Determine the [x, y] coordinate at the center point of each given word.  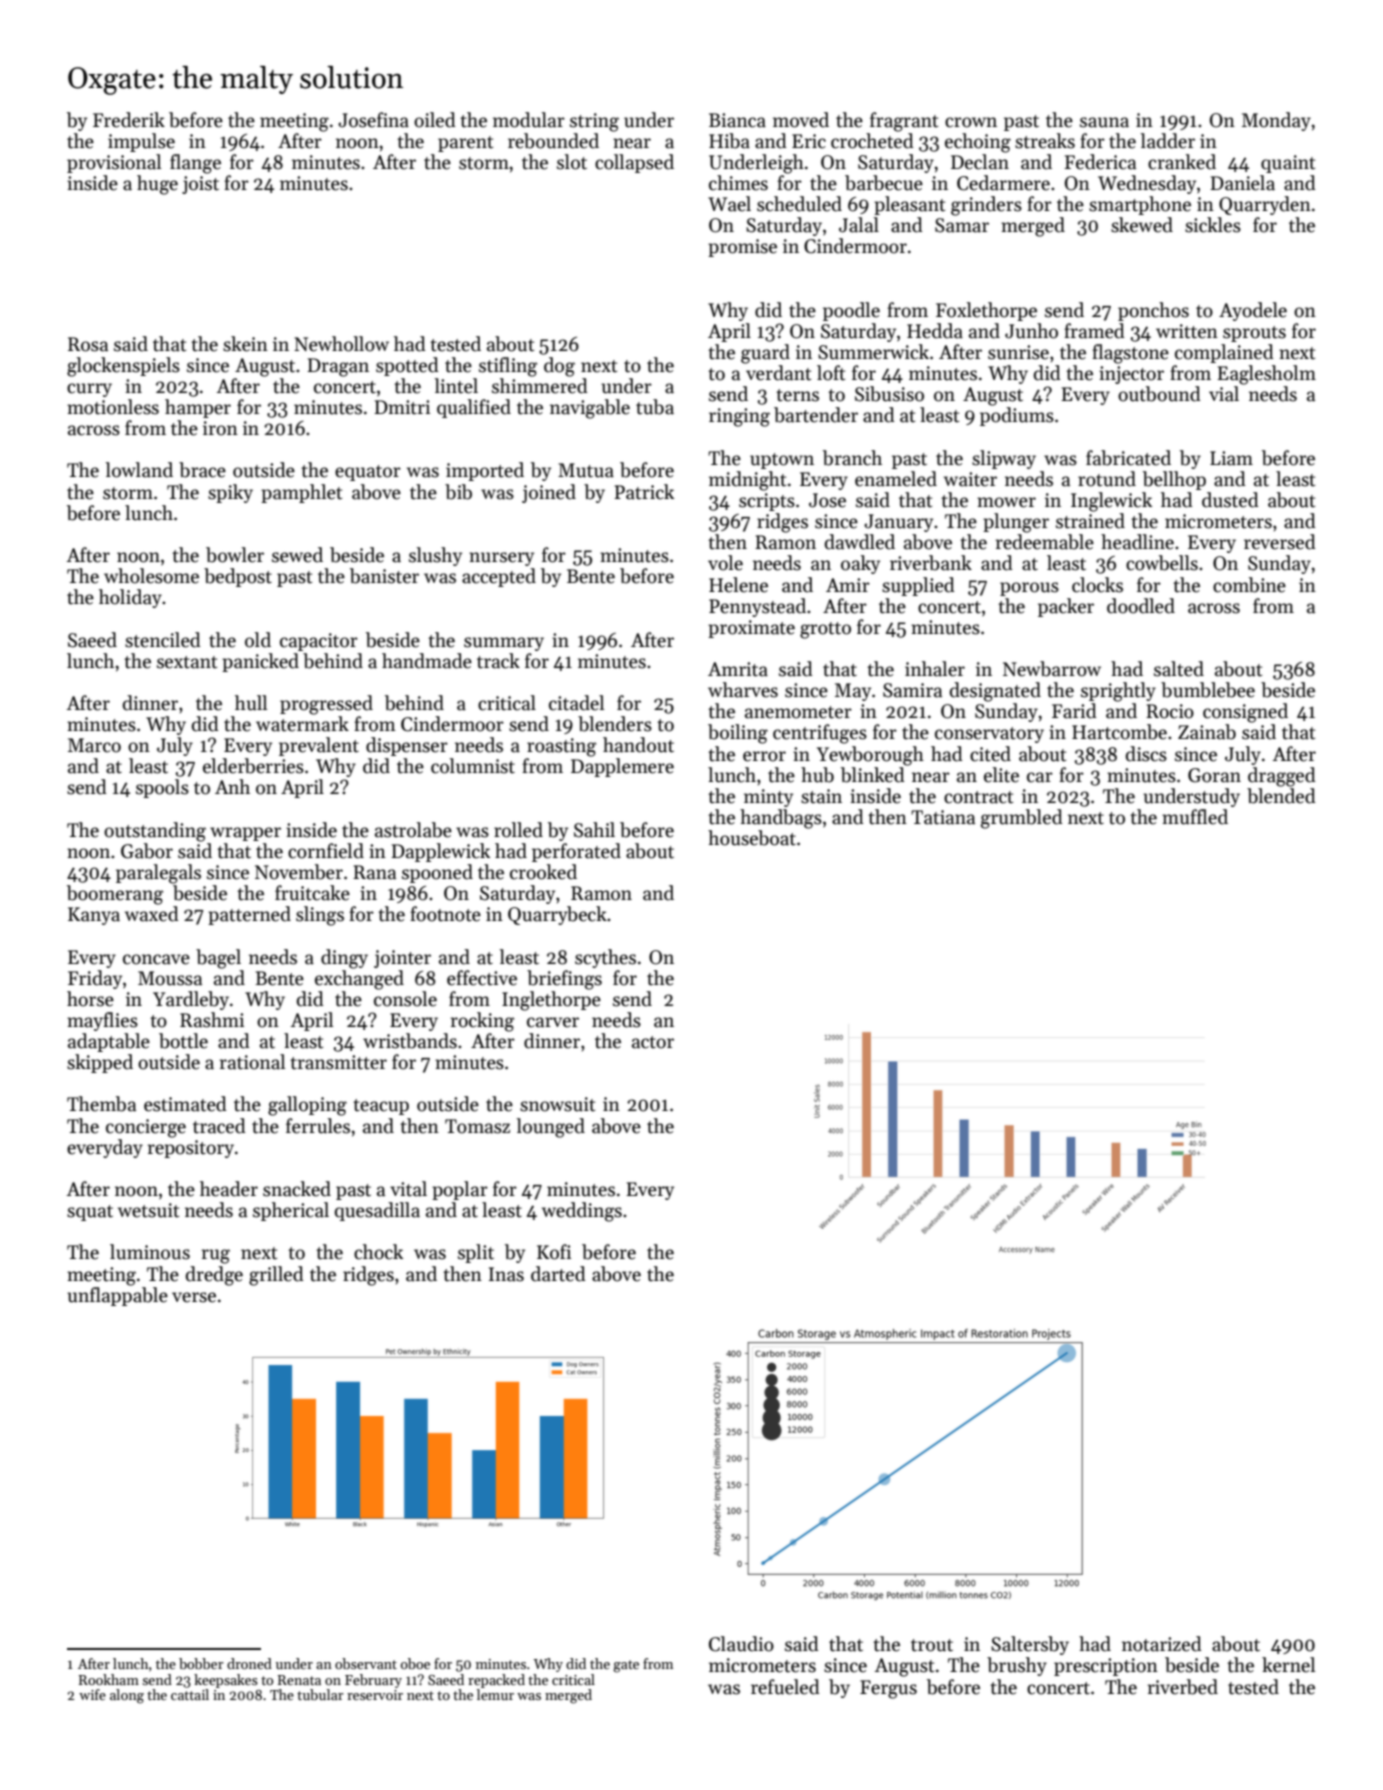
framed [1094, 331]
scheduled [799, 204]
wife [92, 1694]
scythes [605, 958]
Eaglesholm [1266, 375]
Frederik [129, 120]
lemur [495, 1694]
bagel [218, 959]
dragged [1282, 777]
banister [384, 576]
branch [852, 458]
